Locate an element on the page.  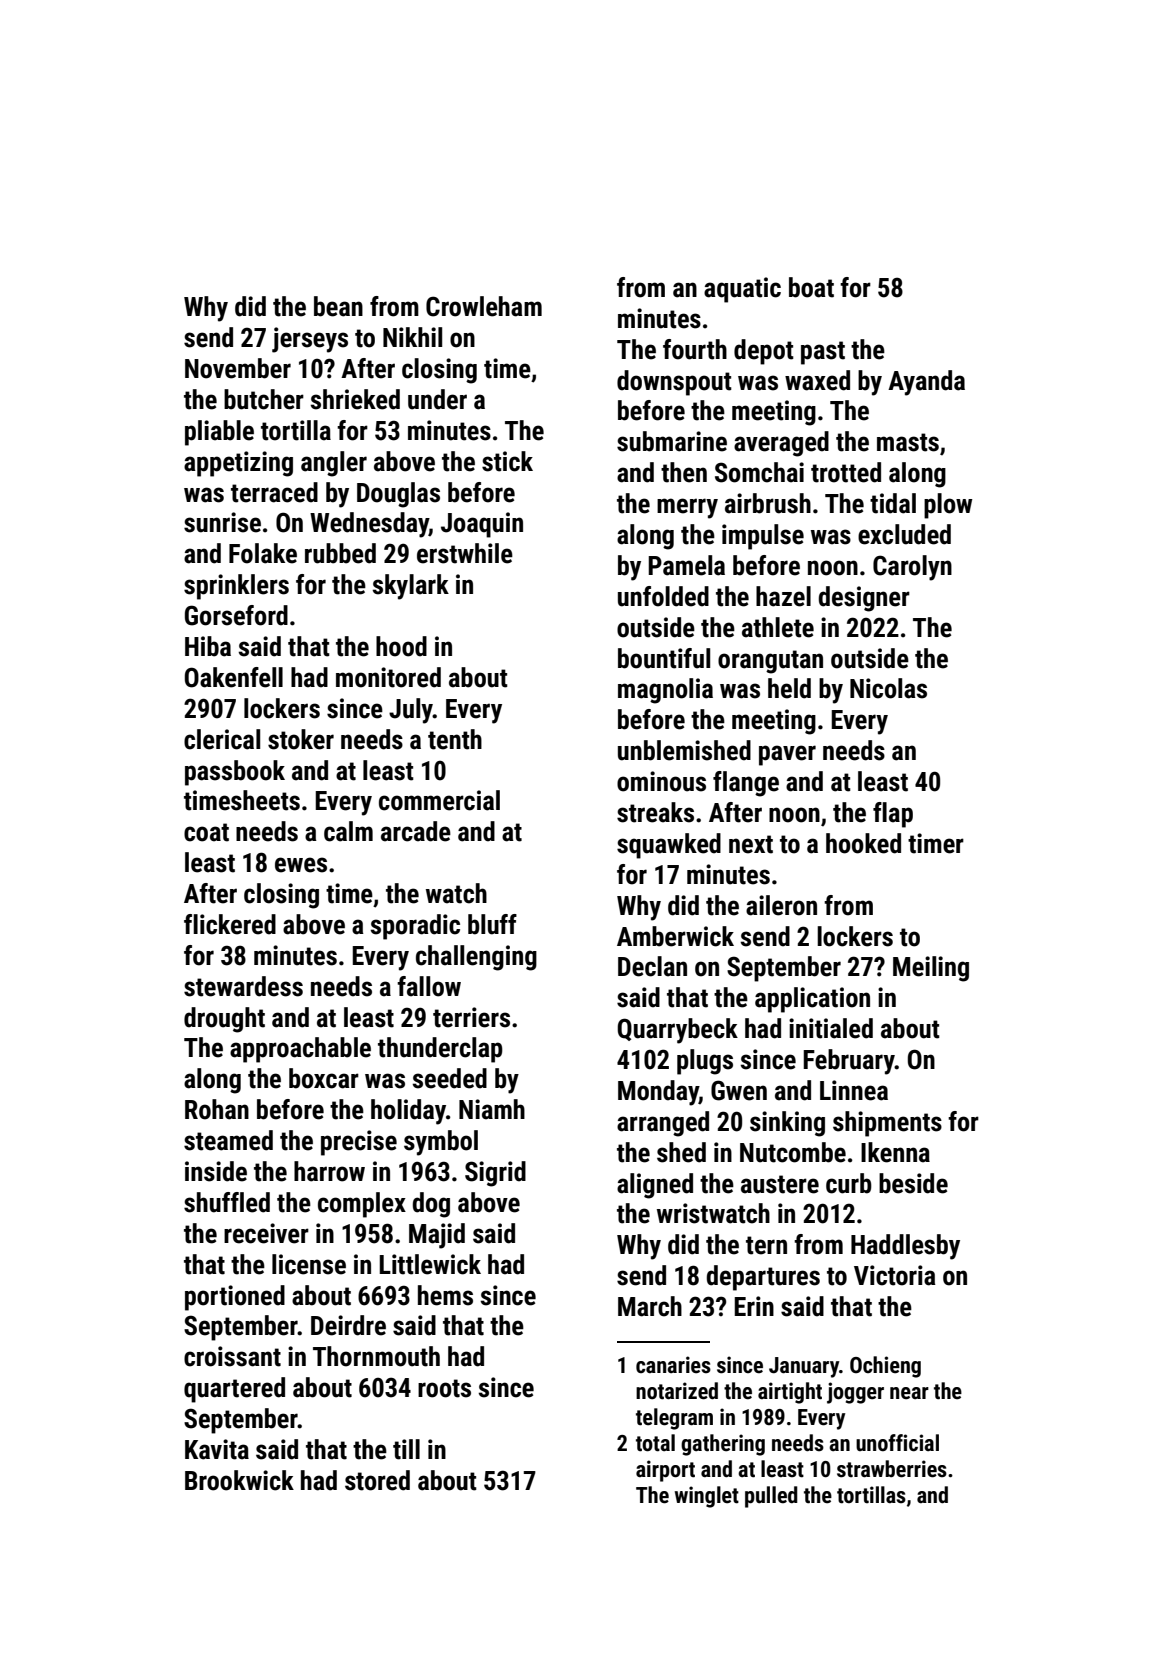
Victoria is located at coordinates (895, 1275).
